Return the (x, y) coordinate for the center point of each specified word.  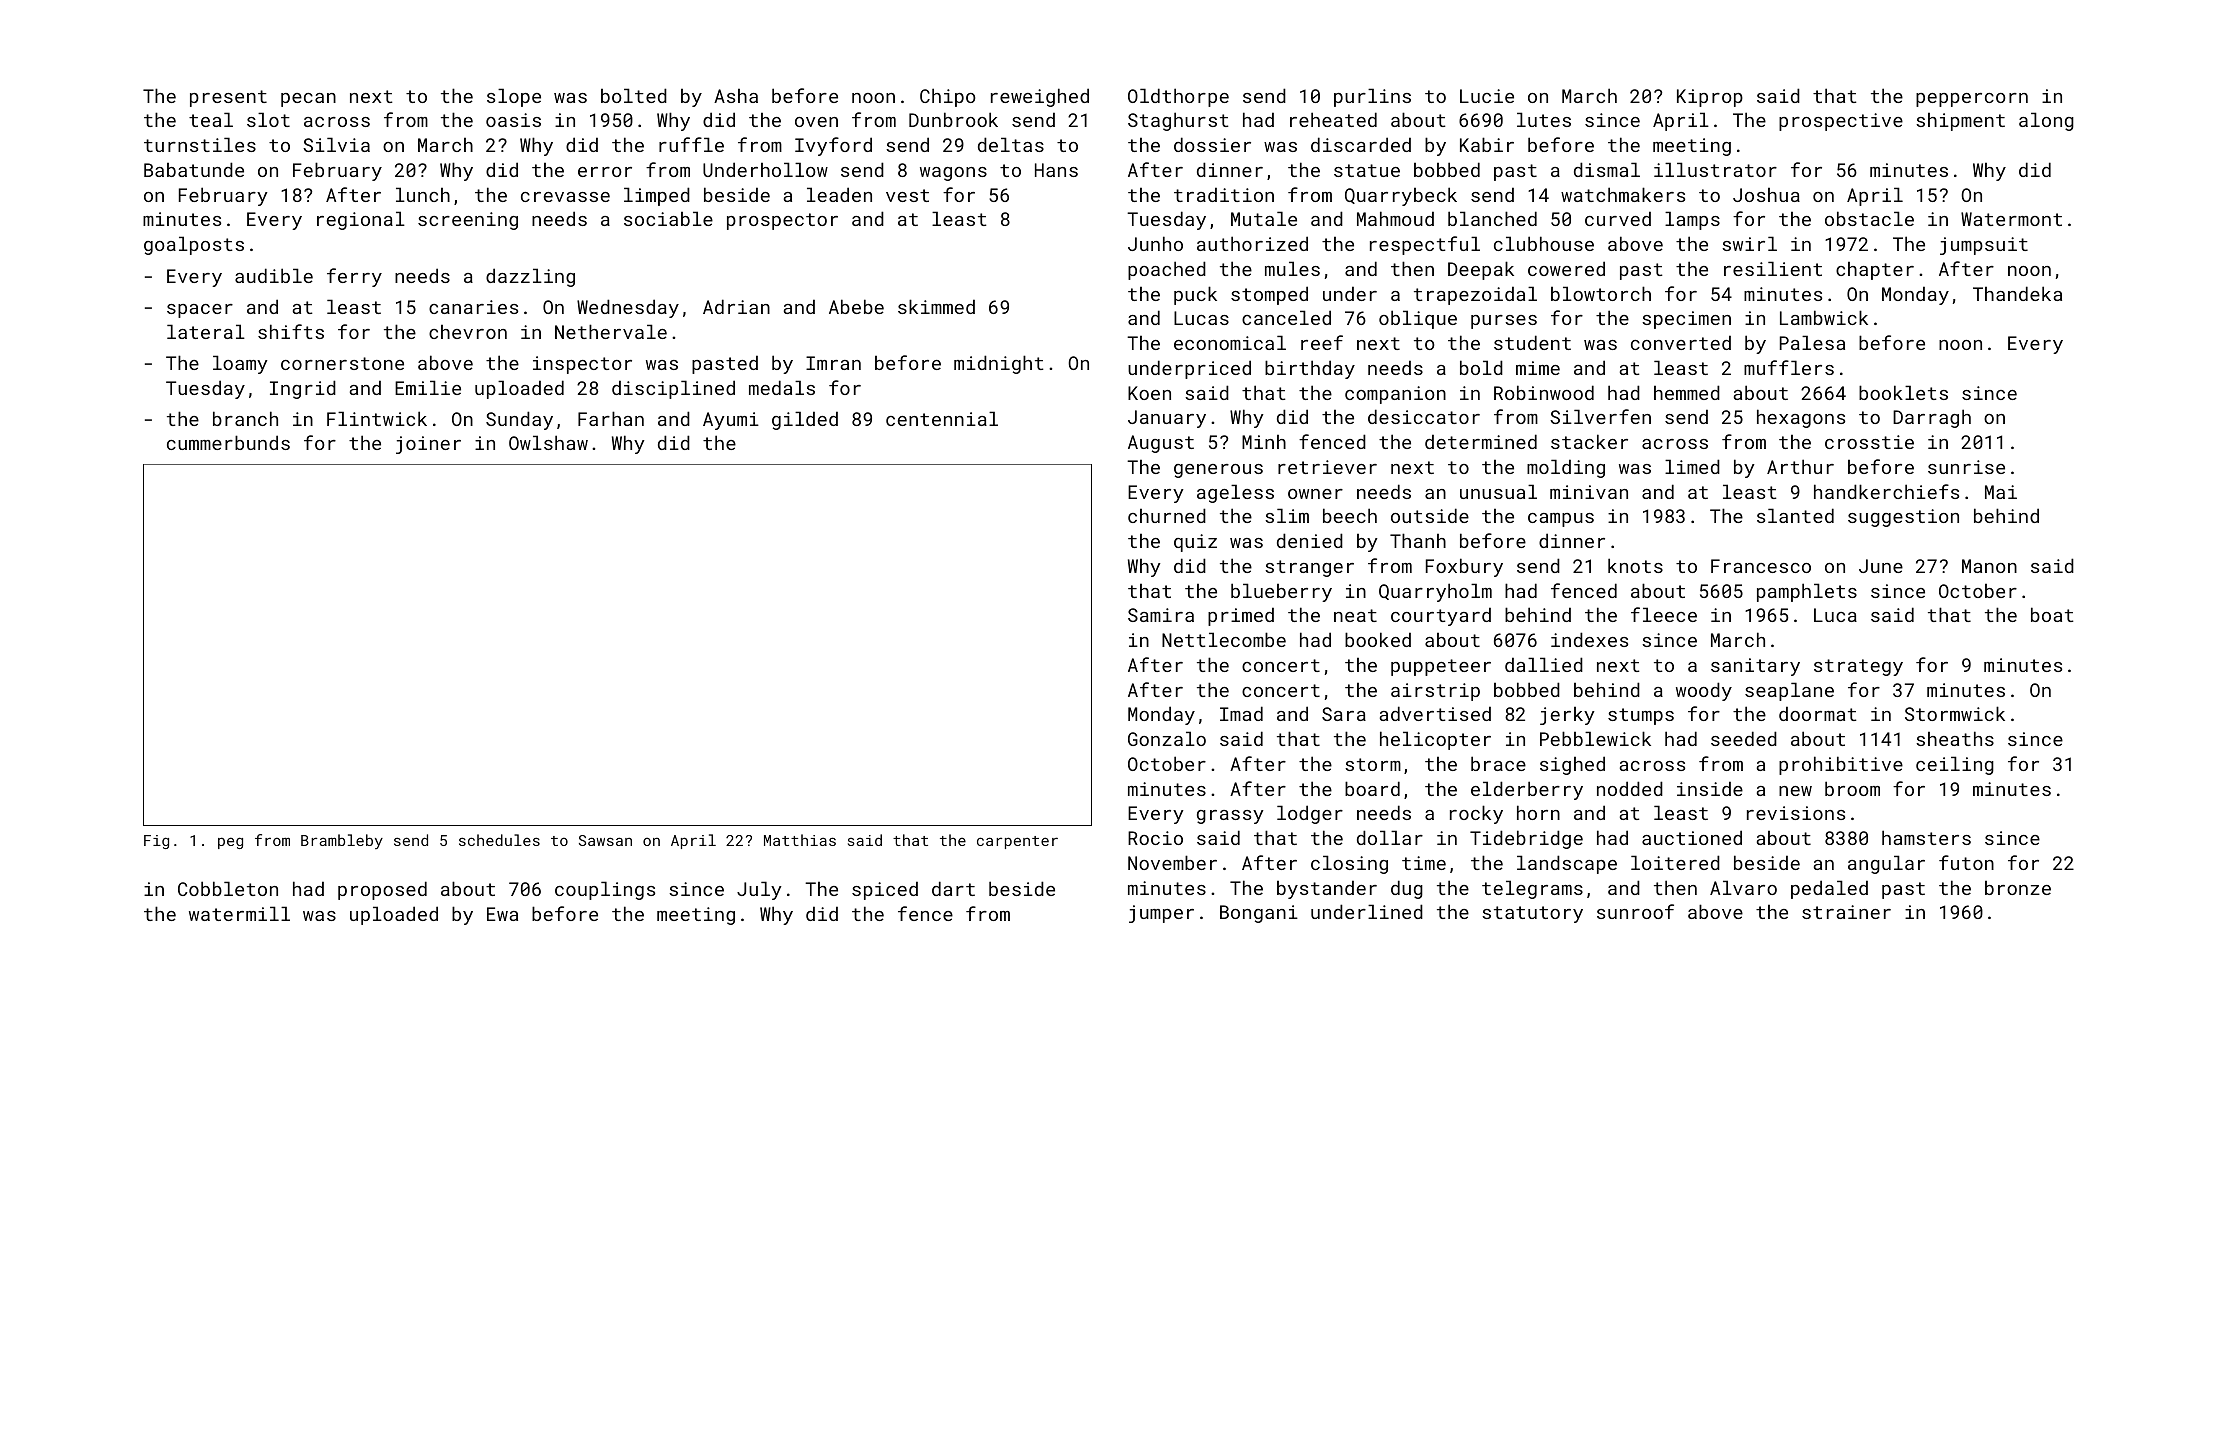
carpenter (1017, 842)
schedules (499, 840)
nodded (1630, 788)
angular (1886, 864)
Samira (1161, 615)
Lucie (1487, 96)
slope (514, 97)
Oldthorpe (1178, 97)
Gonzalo (1167, 738)
